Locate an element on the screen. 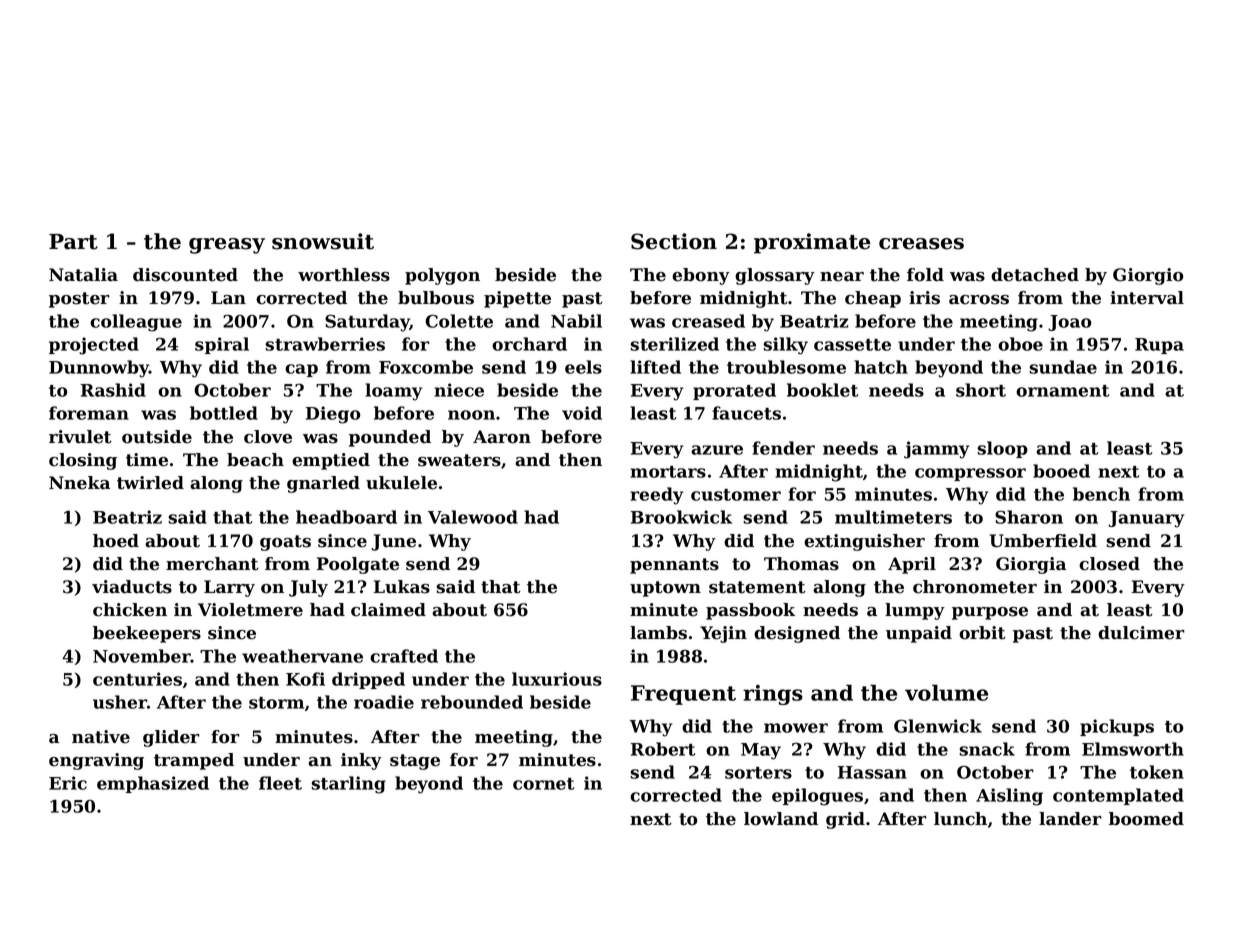  orbit is located at coordinates (982, 633).
